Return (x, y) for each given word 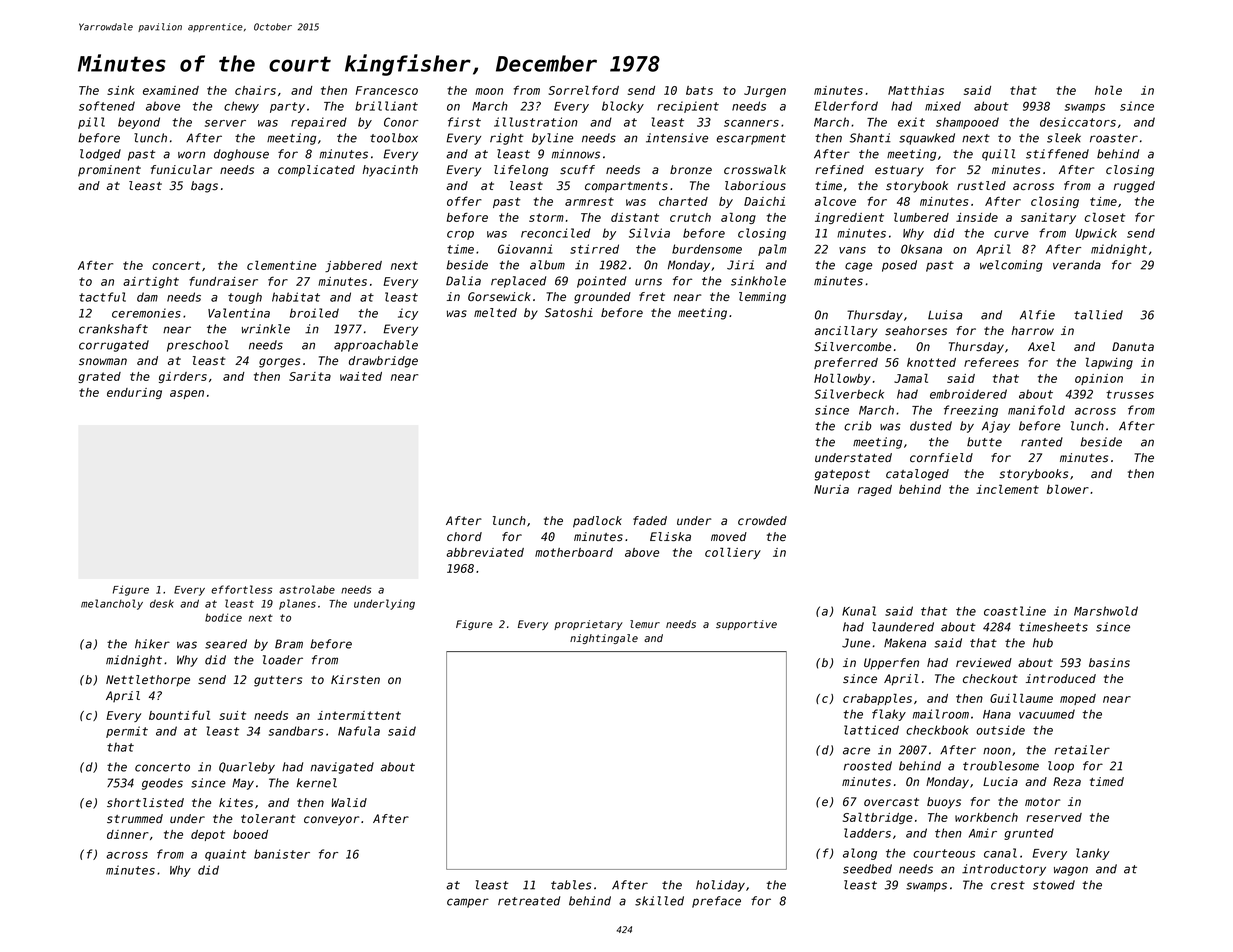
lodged (100, 155)
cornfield (941, 458)
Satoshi (569, 313)
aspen (187, 394)
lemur (645, 624)
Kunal (859, 611)
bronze (691, 170)
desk (162, 603)
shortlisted (145, 803)
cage (858, 267)
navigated (342, 768)
